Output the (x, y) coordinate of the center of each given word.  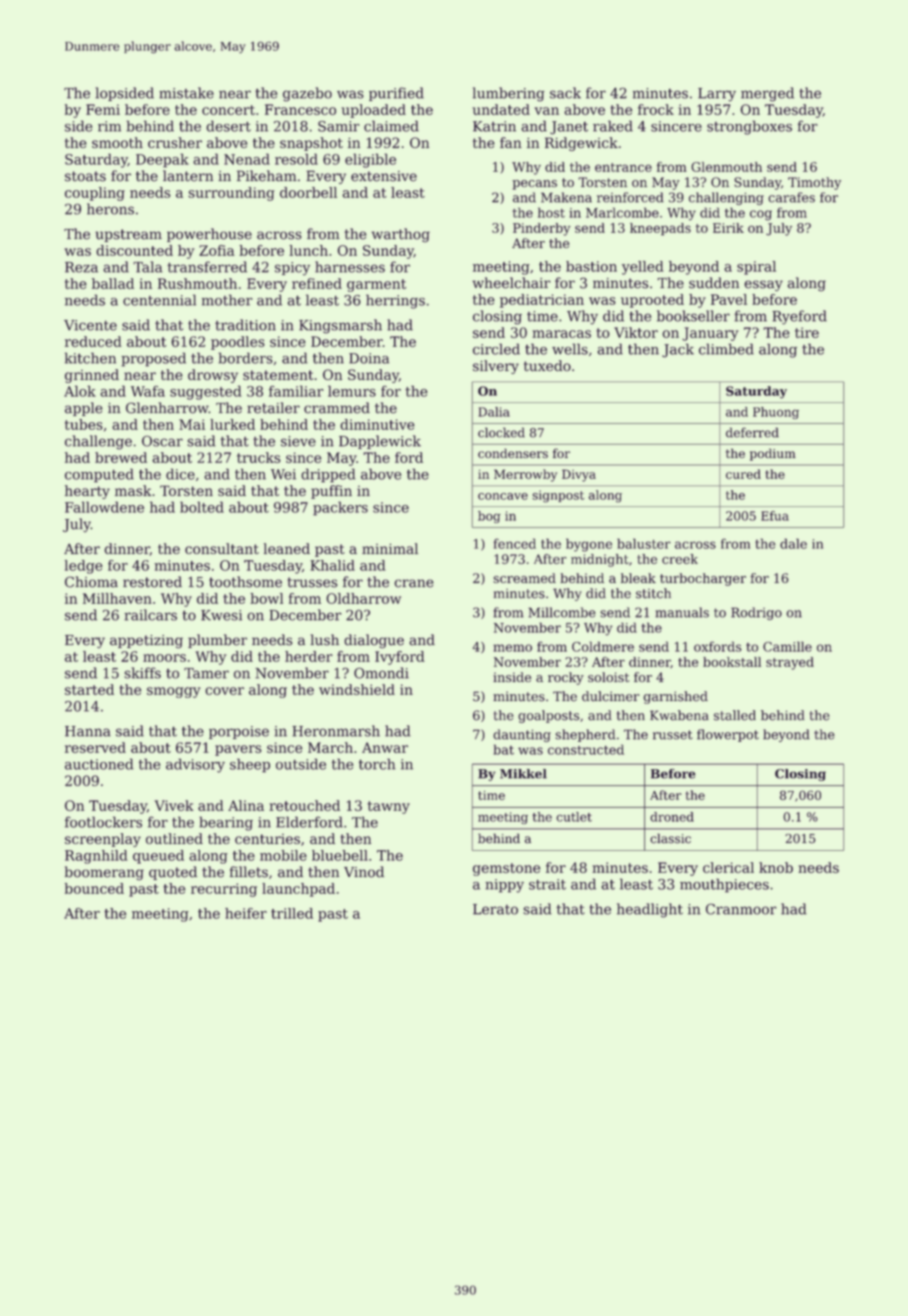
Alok (80, 391)
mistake (186, 93)
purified (396, 94)
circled (496, 349)
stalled (735, 715)
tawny (388, 807)
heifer (246, 913)
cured (743, 474)
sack (565, 93)
